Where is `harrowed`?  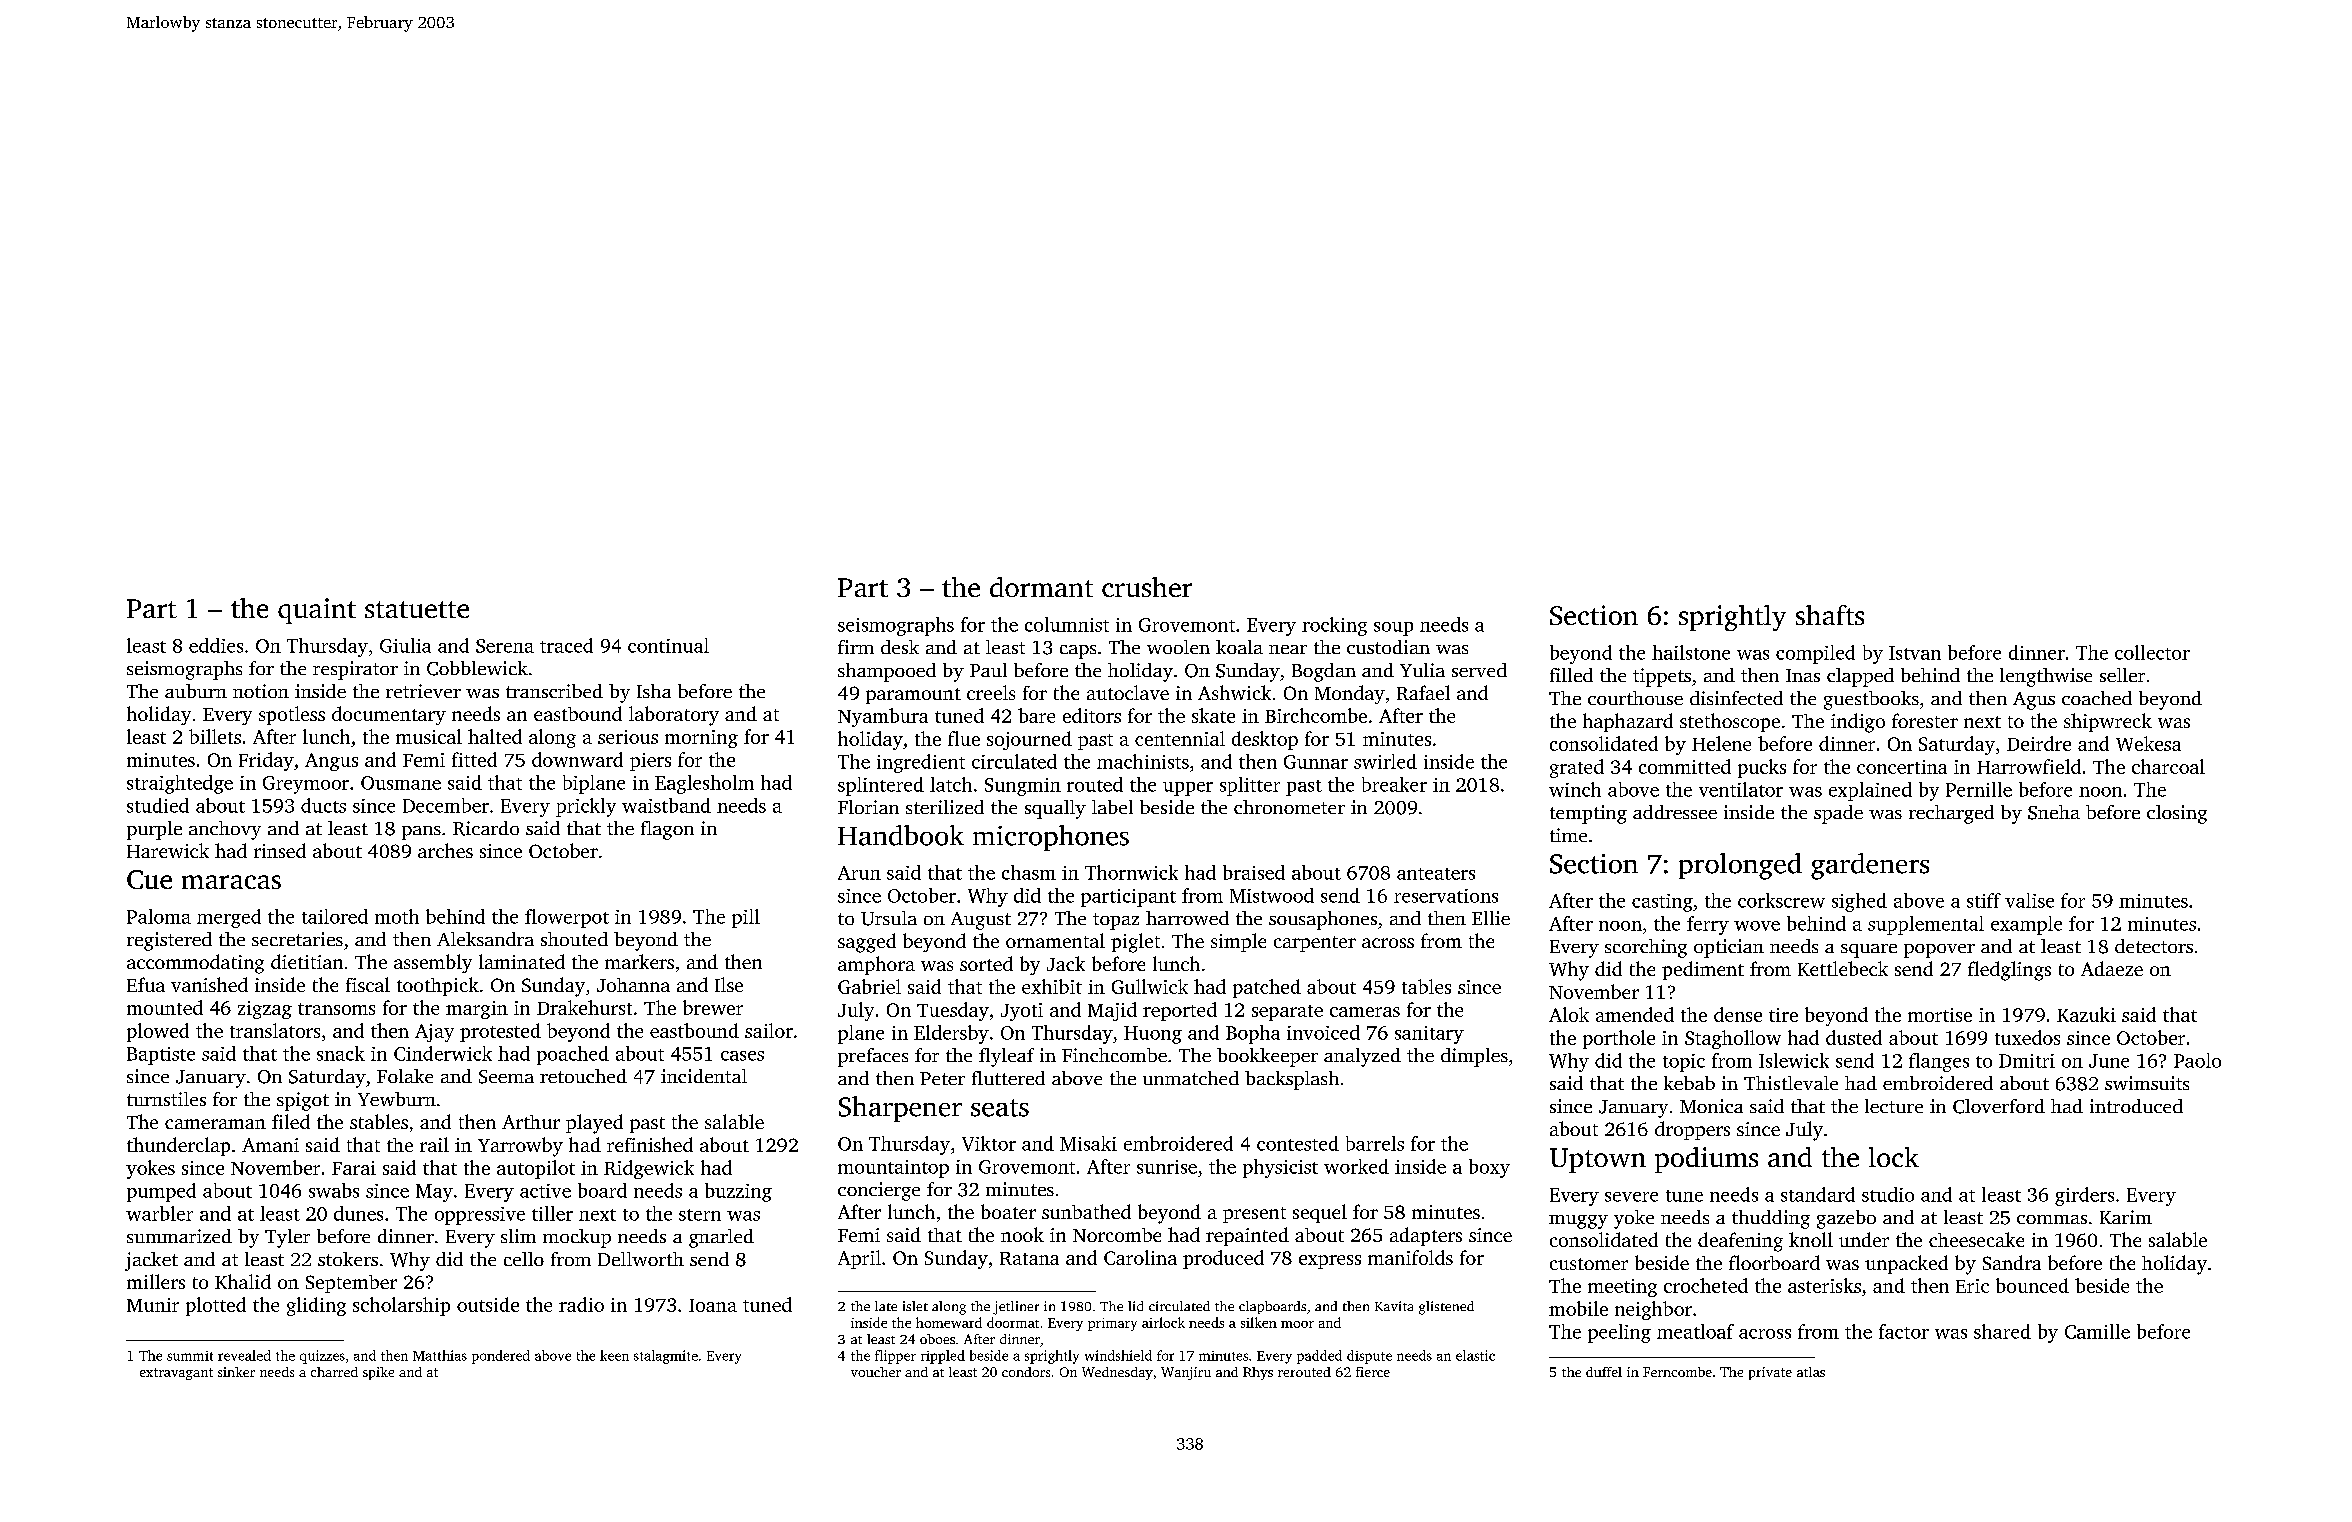
harrowed is located at coordinates (1187, 918).
